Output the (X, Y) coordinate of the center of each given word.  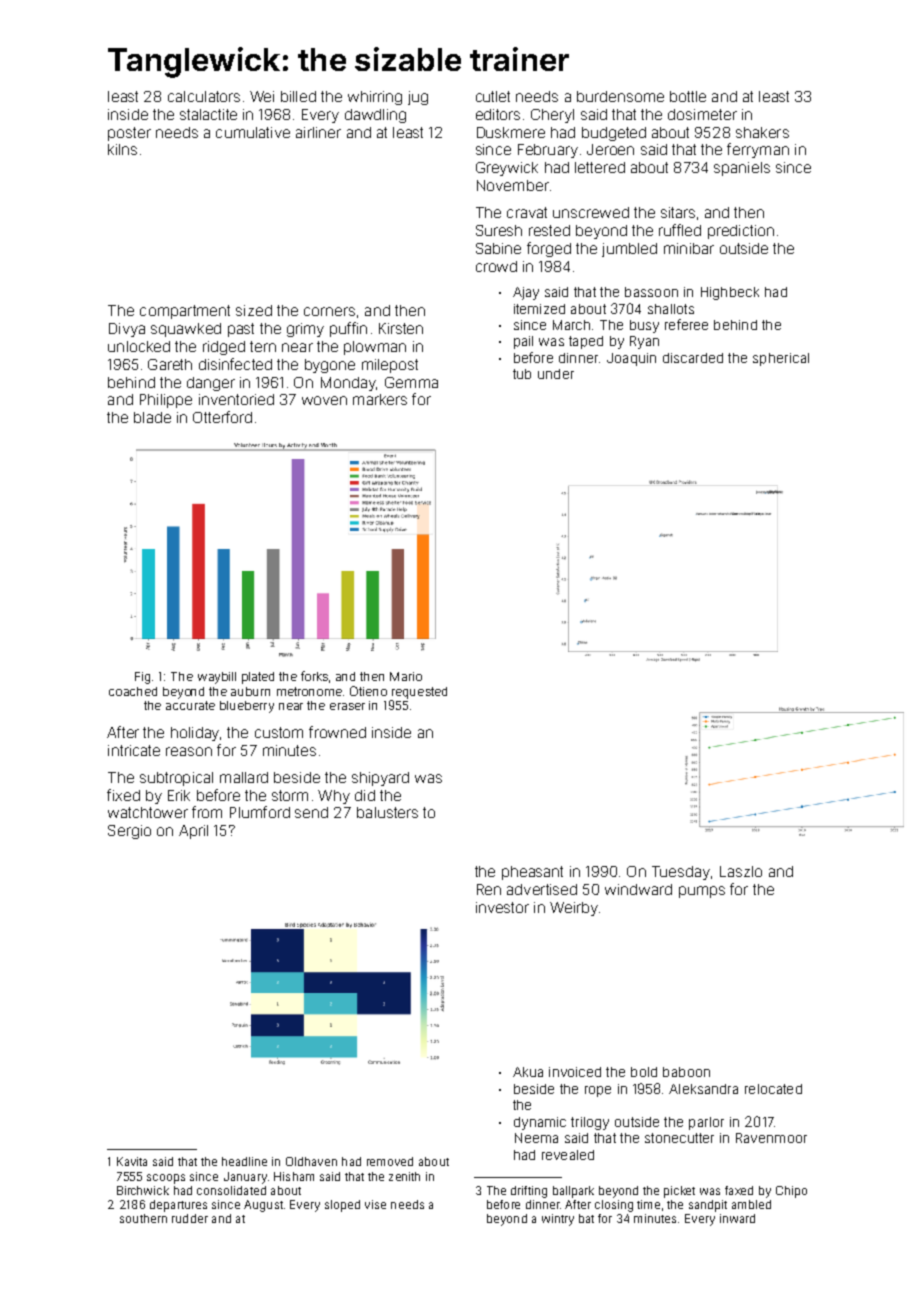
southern (143, 1218)
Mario (406, 676)
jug (418, 98)
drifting (529, 1192)
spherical (781, 359)
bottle (688, 96)
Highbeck (730, 293)
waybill (217, 678)
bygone (330, 366)
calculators (204, 96)
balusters (387, 812)
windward (638, 889)
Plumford (260, 812)
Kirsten (401, 328)
